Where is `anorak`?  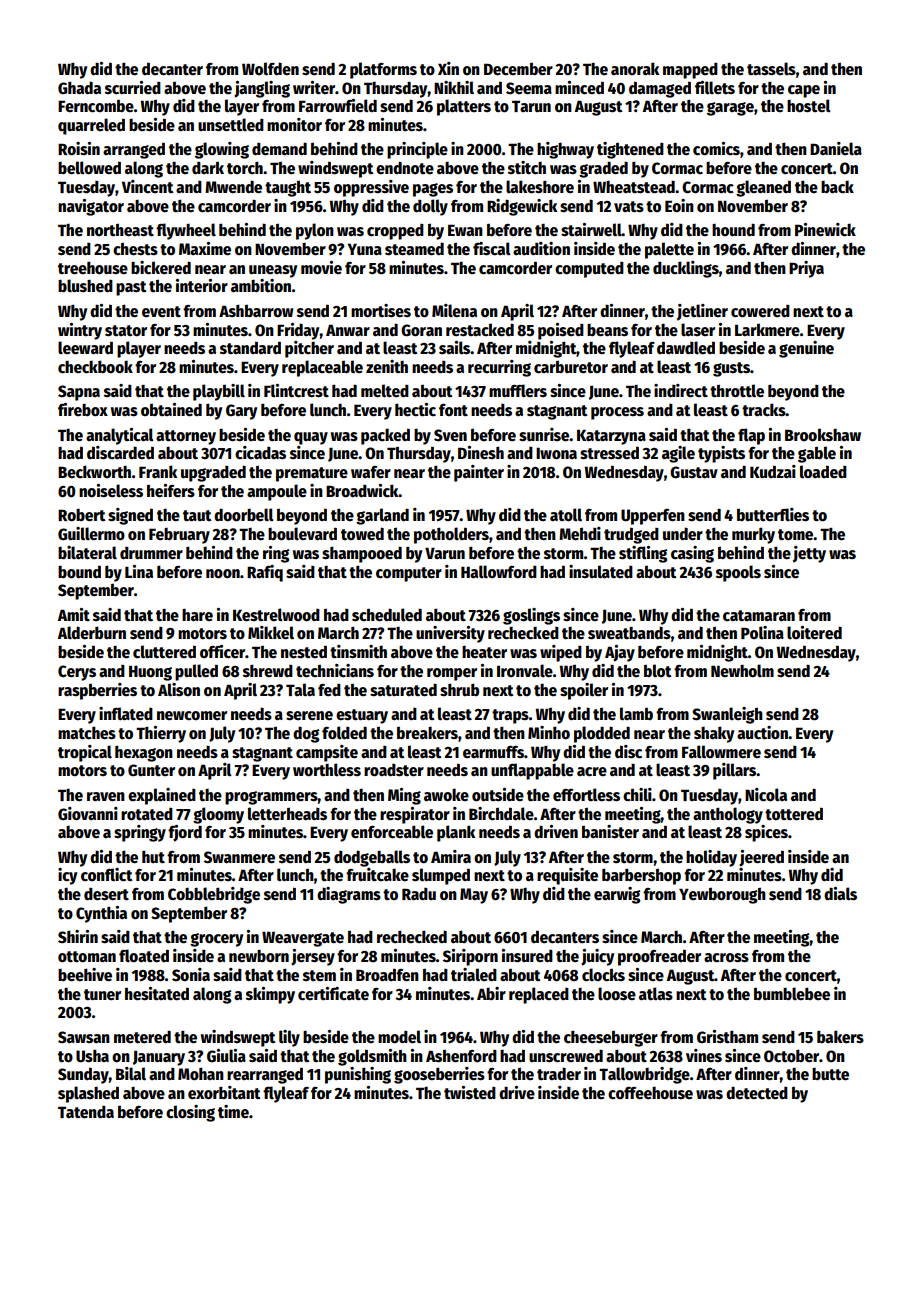 anorak is located at coordinates (635, 68).
